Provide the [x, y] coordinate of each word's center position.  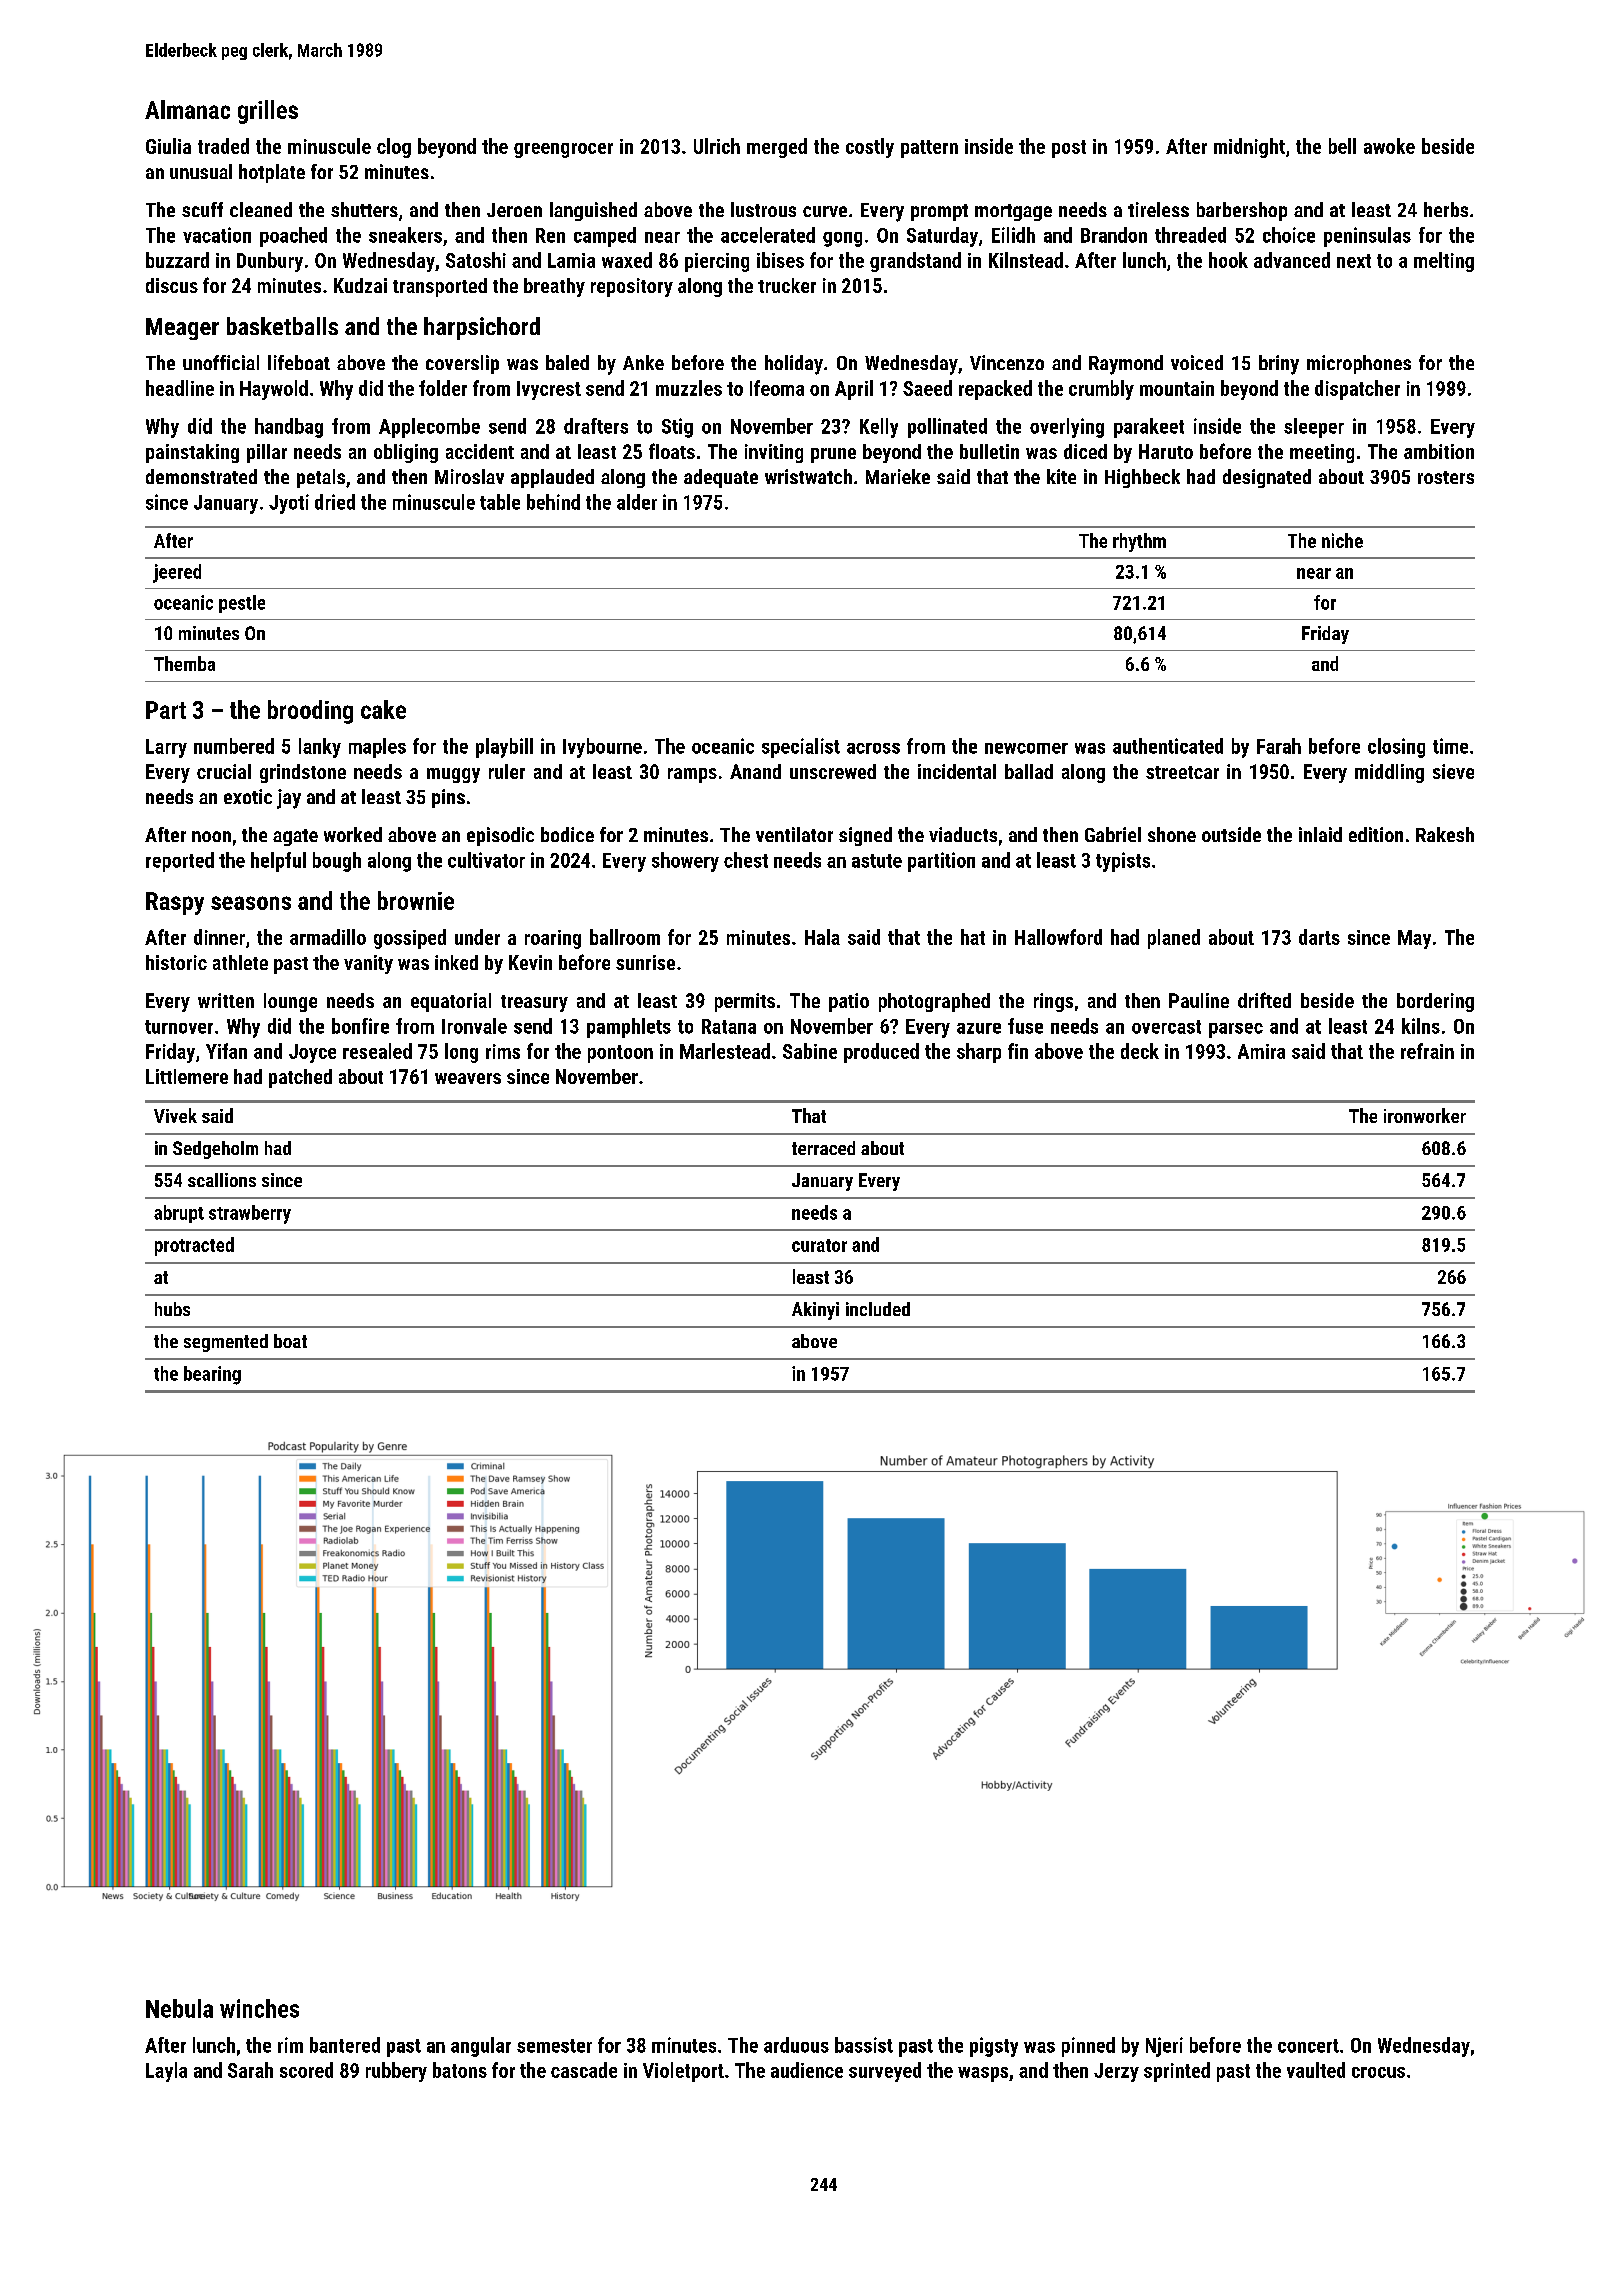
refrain [1427, 1051]
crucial [224, 771]
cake [383, 709]
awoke [1389, 146]
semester [554, 2046]
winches [259, 2008]
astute [877, 861]
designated [1267, 478]
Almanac [187, 109]
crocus [1378, 2072]
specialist [801, 748]
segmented [226, 1343]
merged [777, 148]
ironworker [1425, 1115]
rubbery [396, 2072]
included [878, 1309]
